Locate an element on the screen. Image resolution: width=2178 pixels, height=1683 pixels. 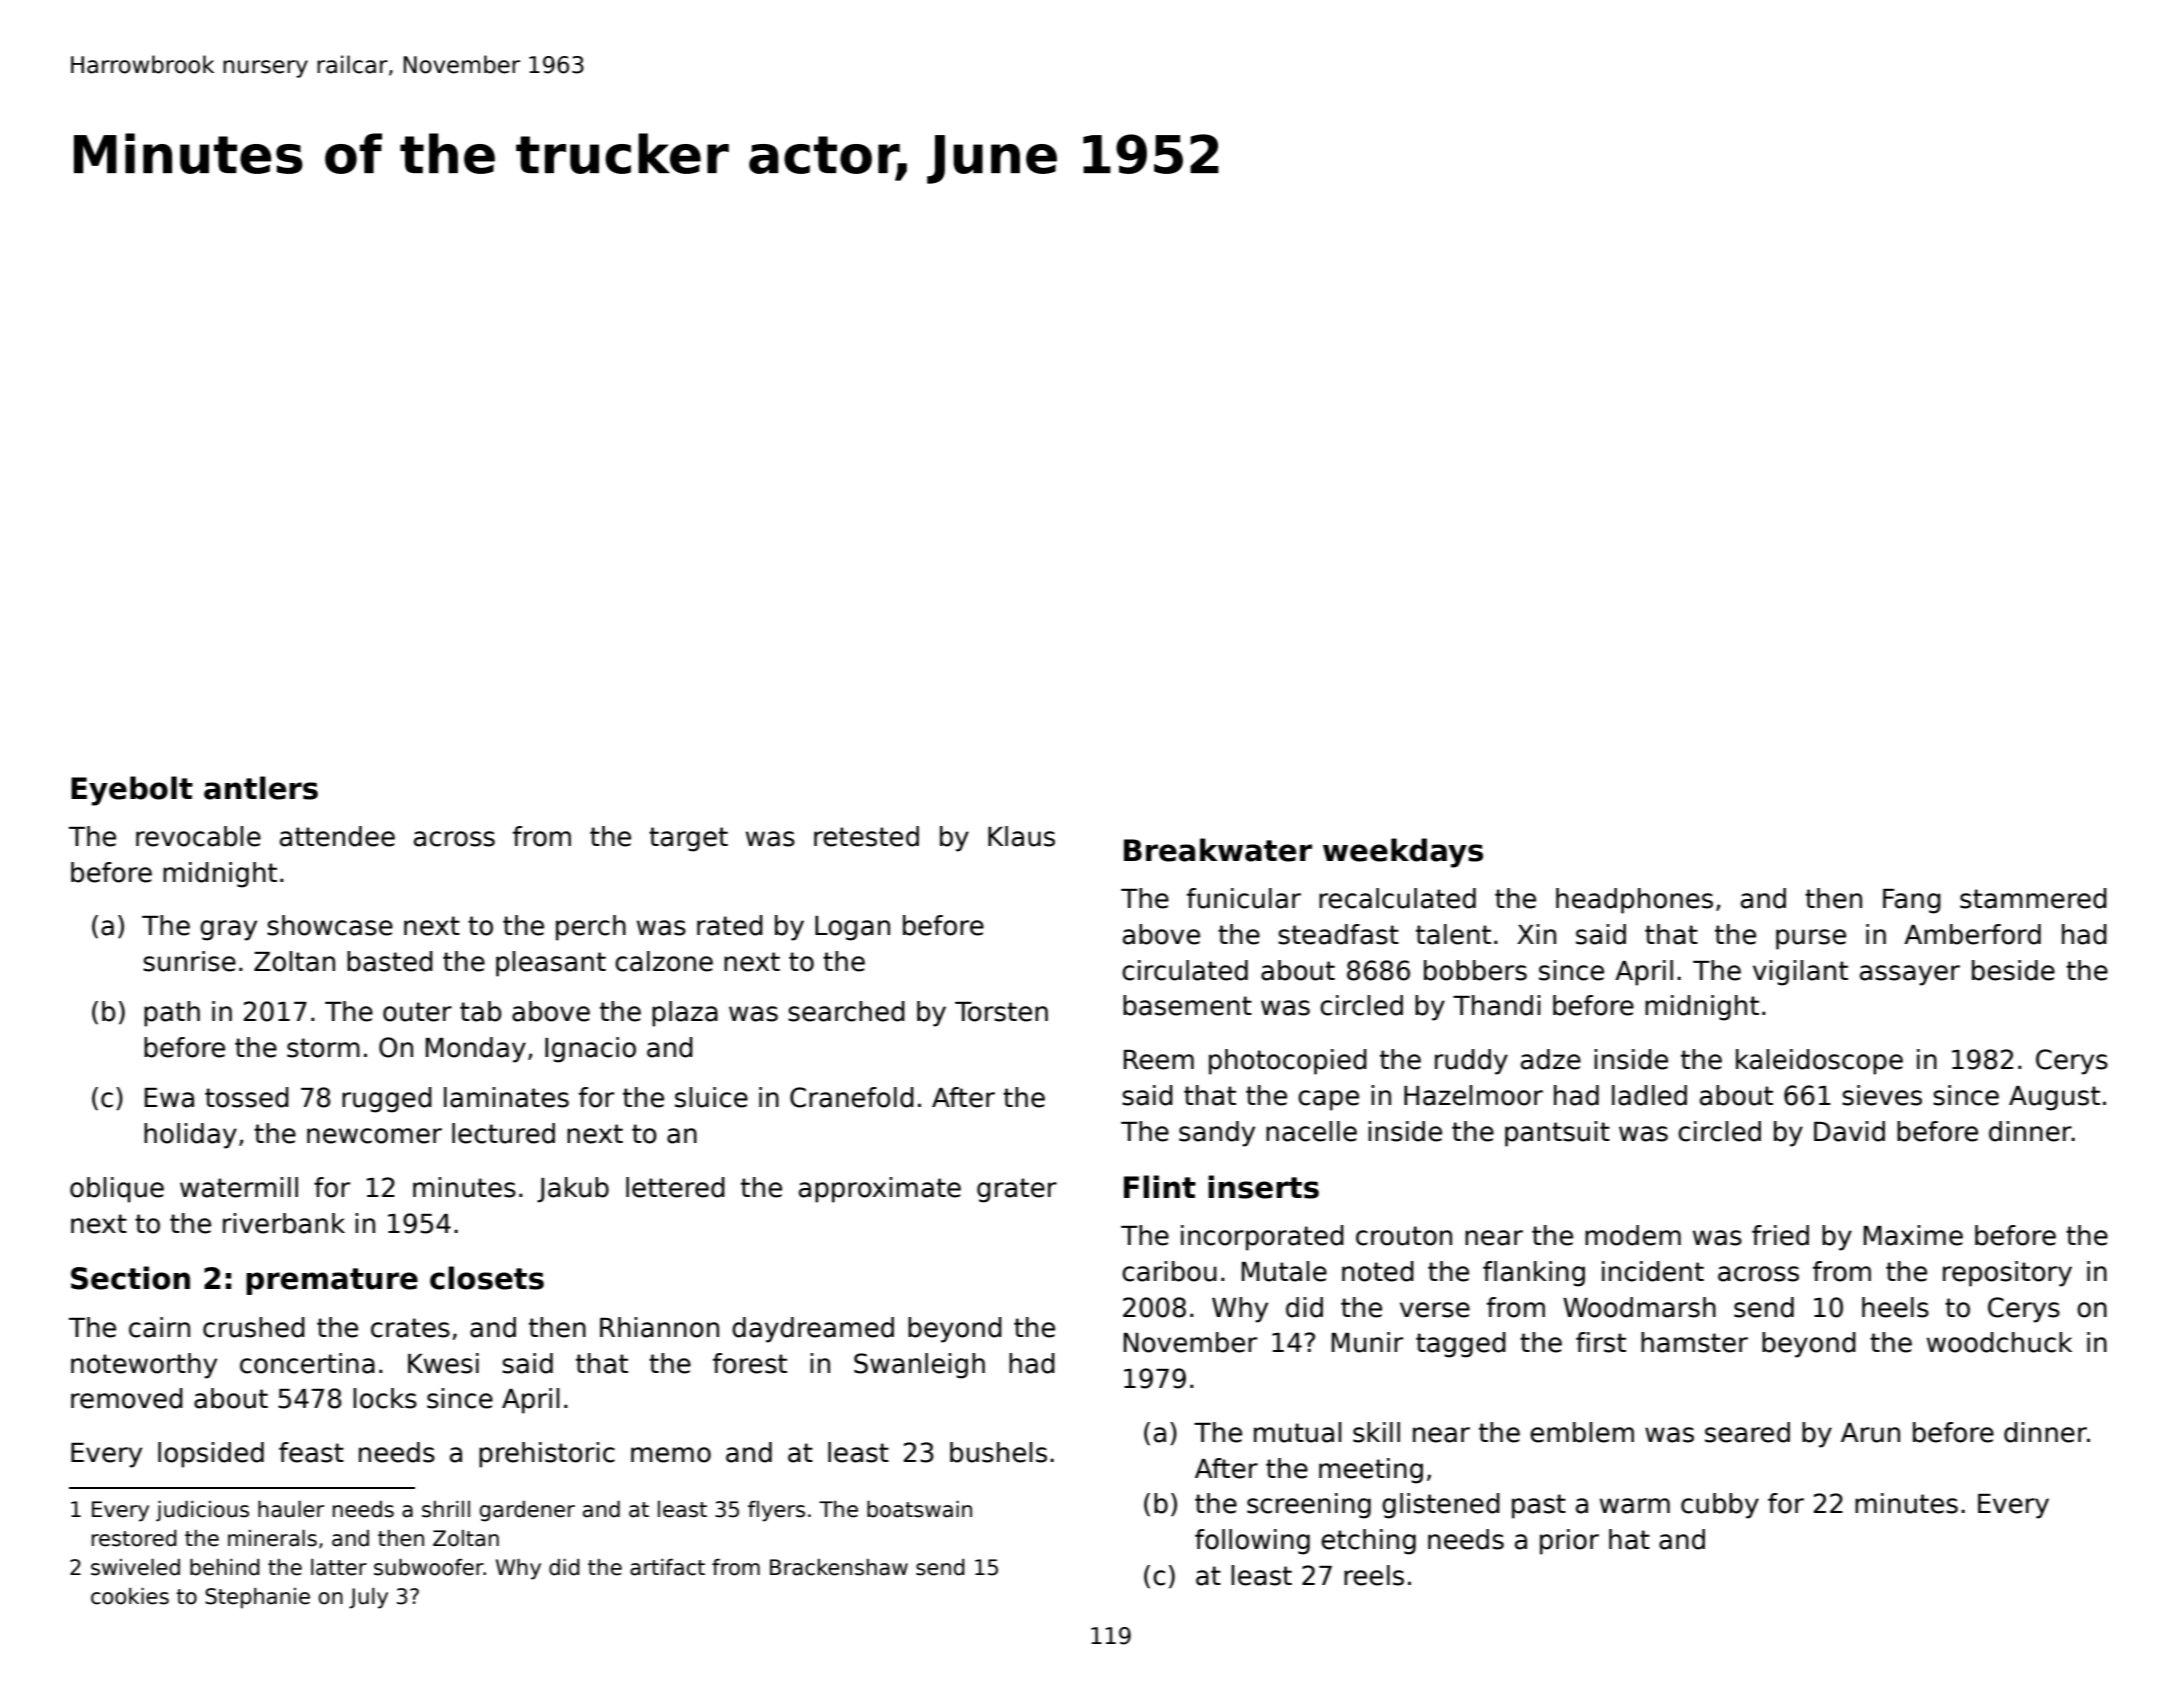
prior is located at coordinates (1569, 1542).
